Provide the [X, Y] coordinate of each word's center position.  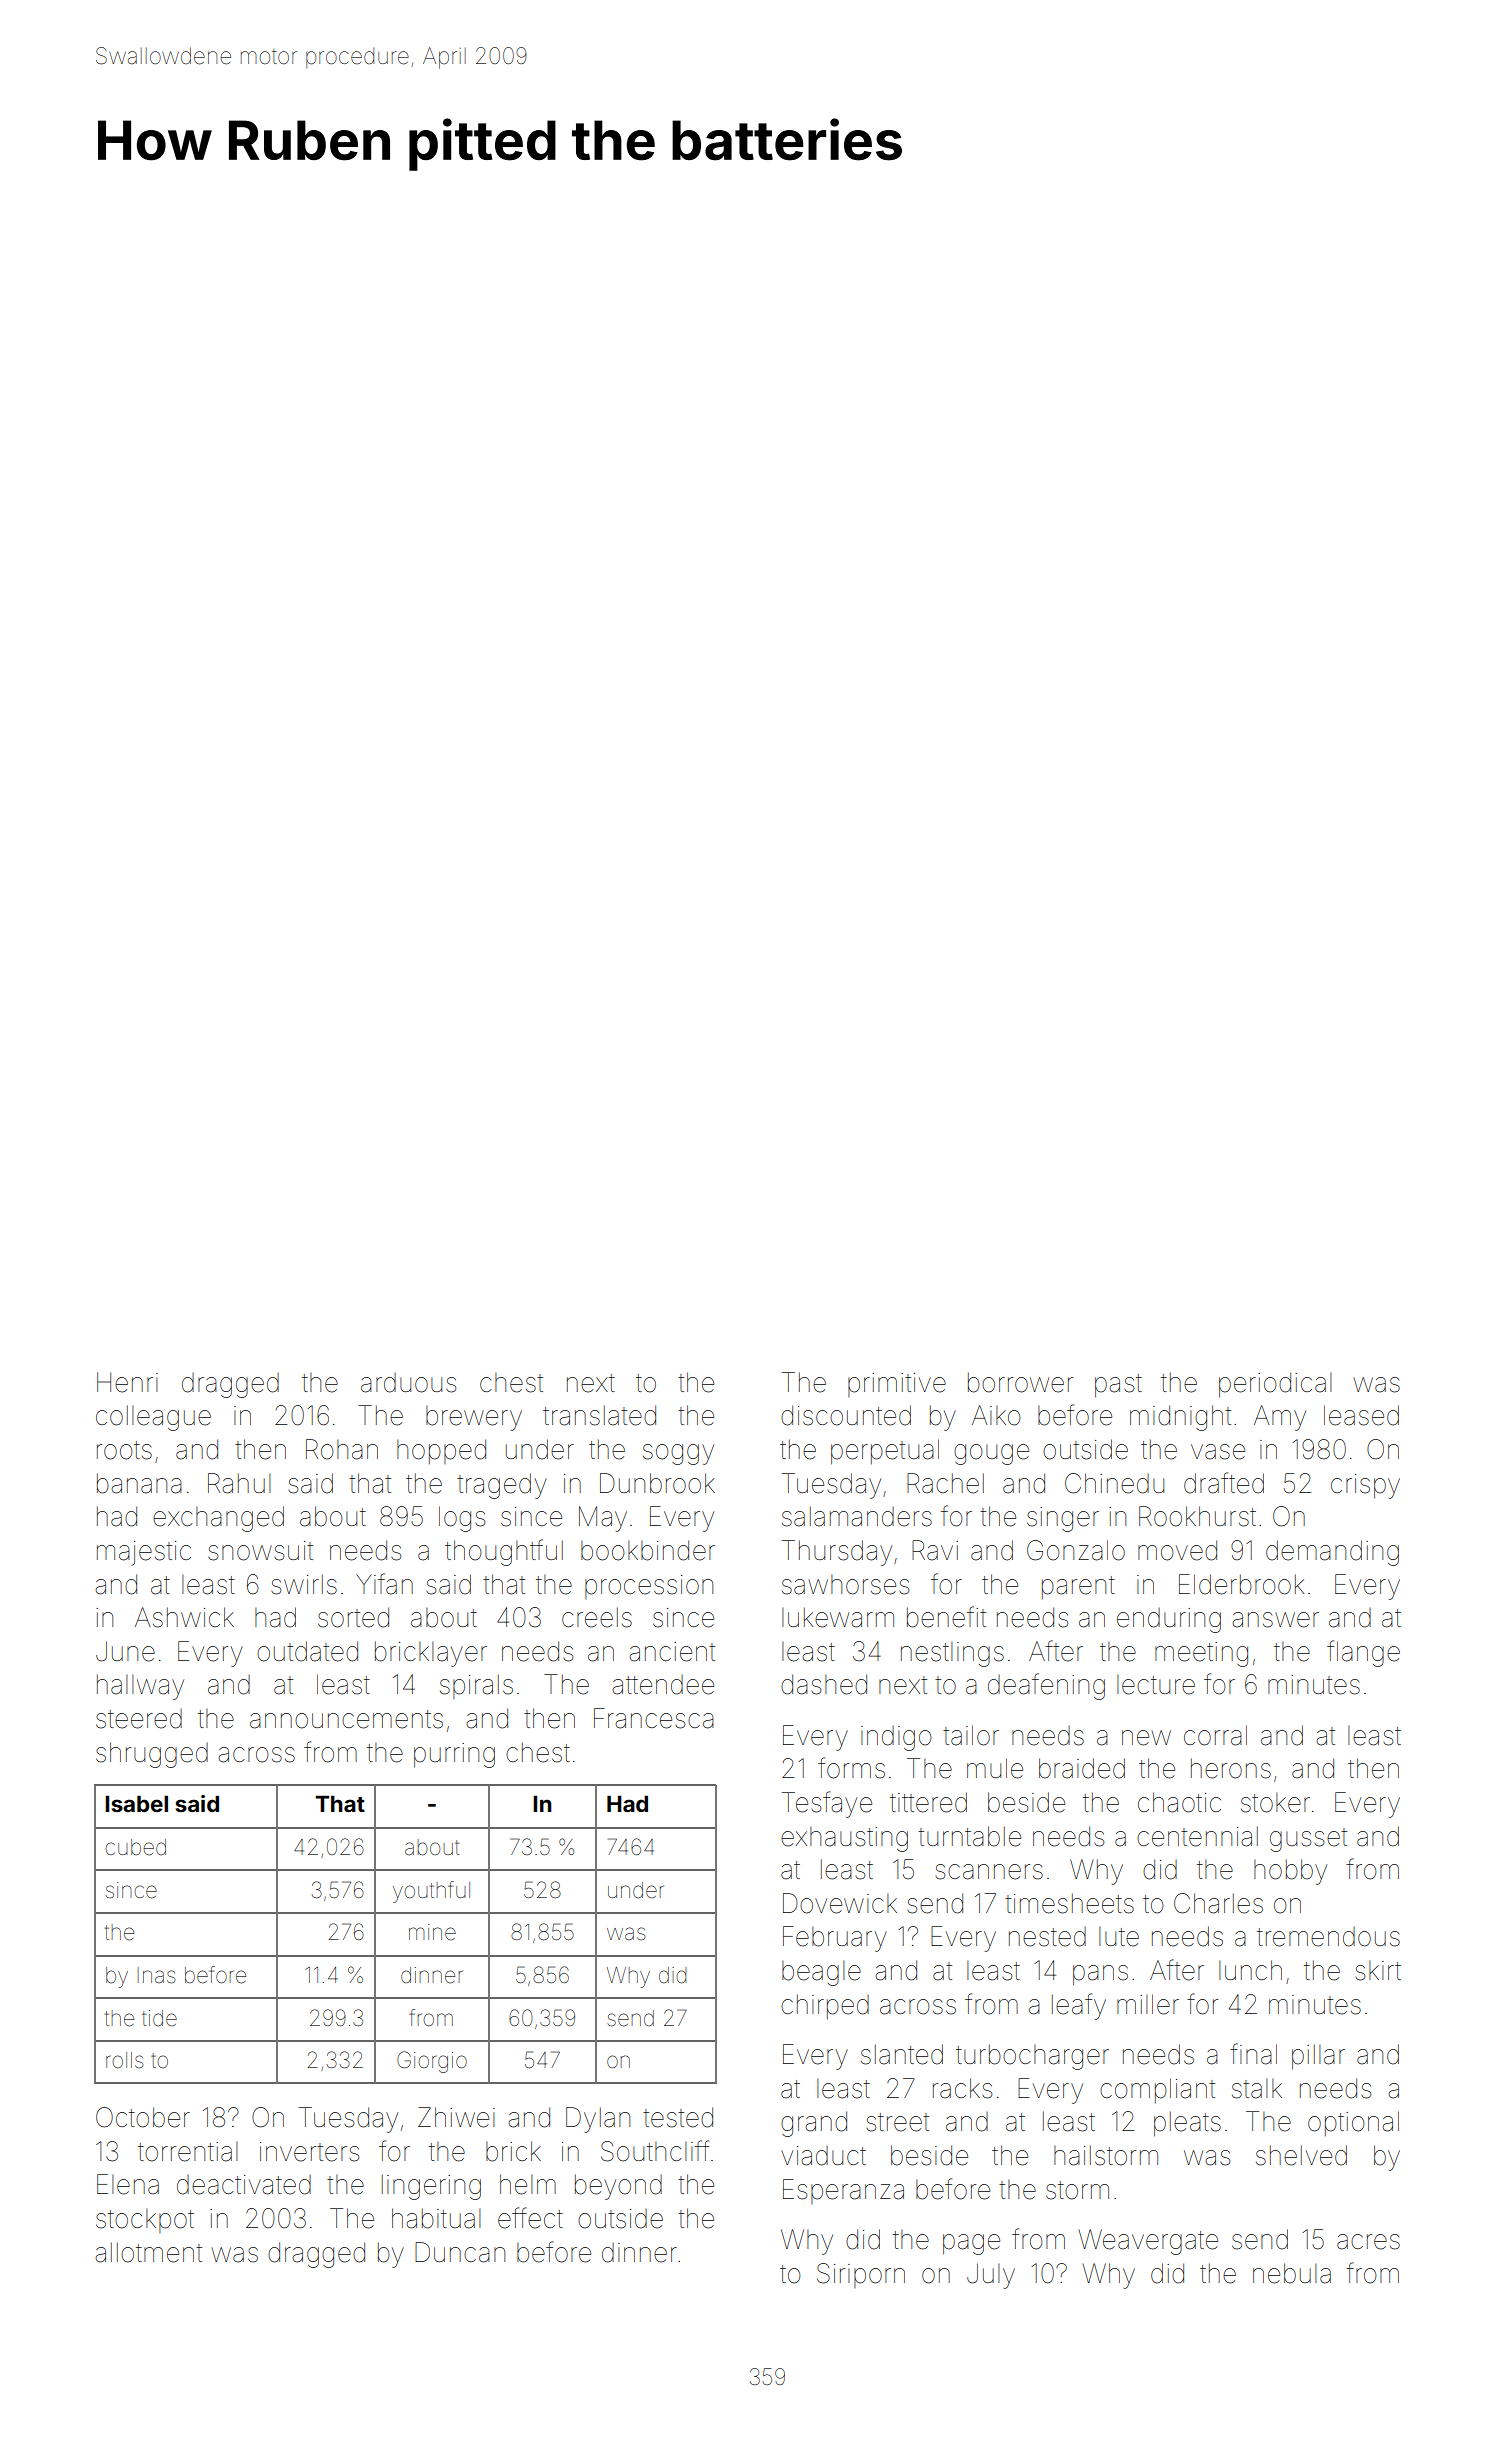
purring [454, 1755]
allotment [148, 2252]
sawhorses [845, 1585]
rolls [124, 2060]
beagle [821, 1973]
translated [599, 1415]
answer [1275, 1620]
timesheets [1069, 1903]
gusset [1308, 1840]
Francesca [654, 1718]
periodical [1275, 1385]
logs [462, 1519]
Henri [127, 1382]
